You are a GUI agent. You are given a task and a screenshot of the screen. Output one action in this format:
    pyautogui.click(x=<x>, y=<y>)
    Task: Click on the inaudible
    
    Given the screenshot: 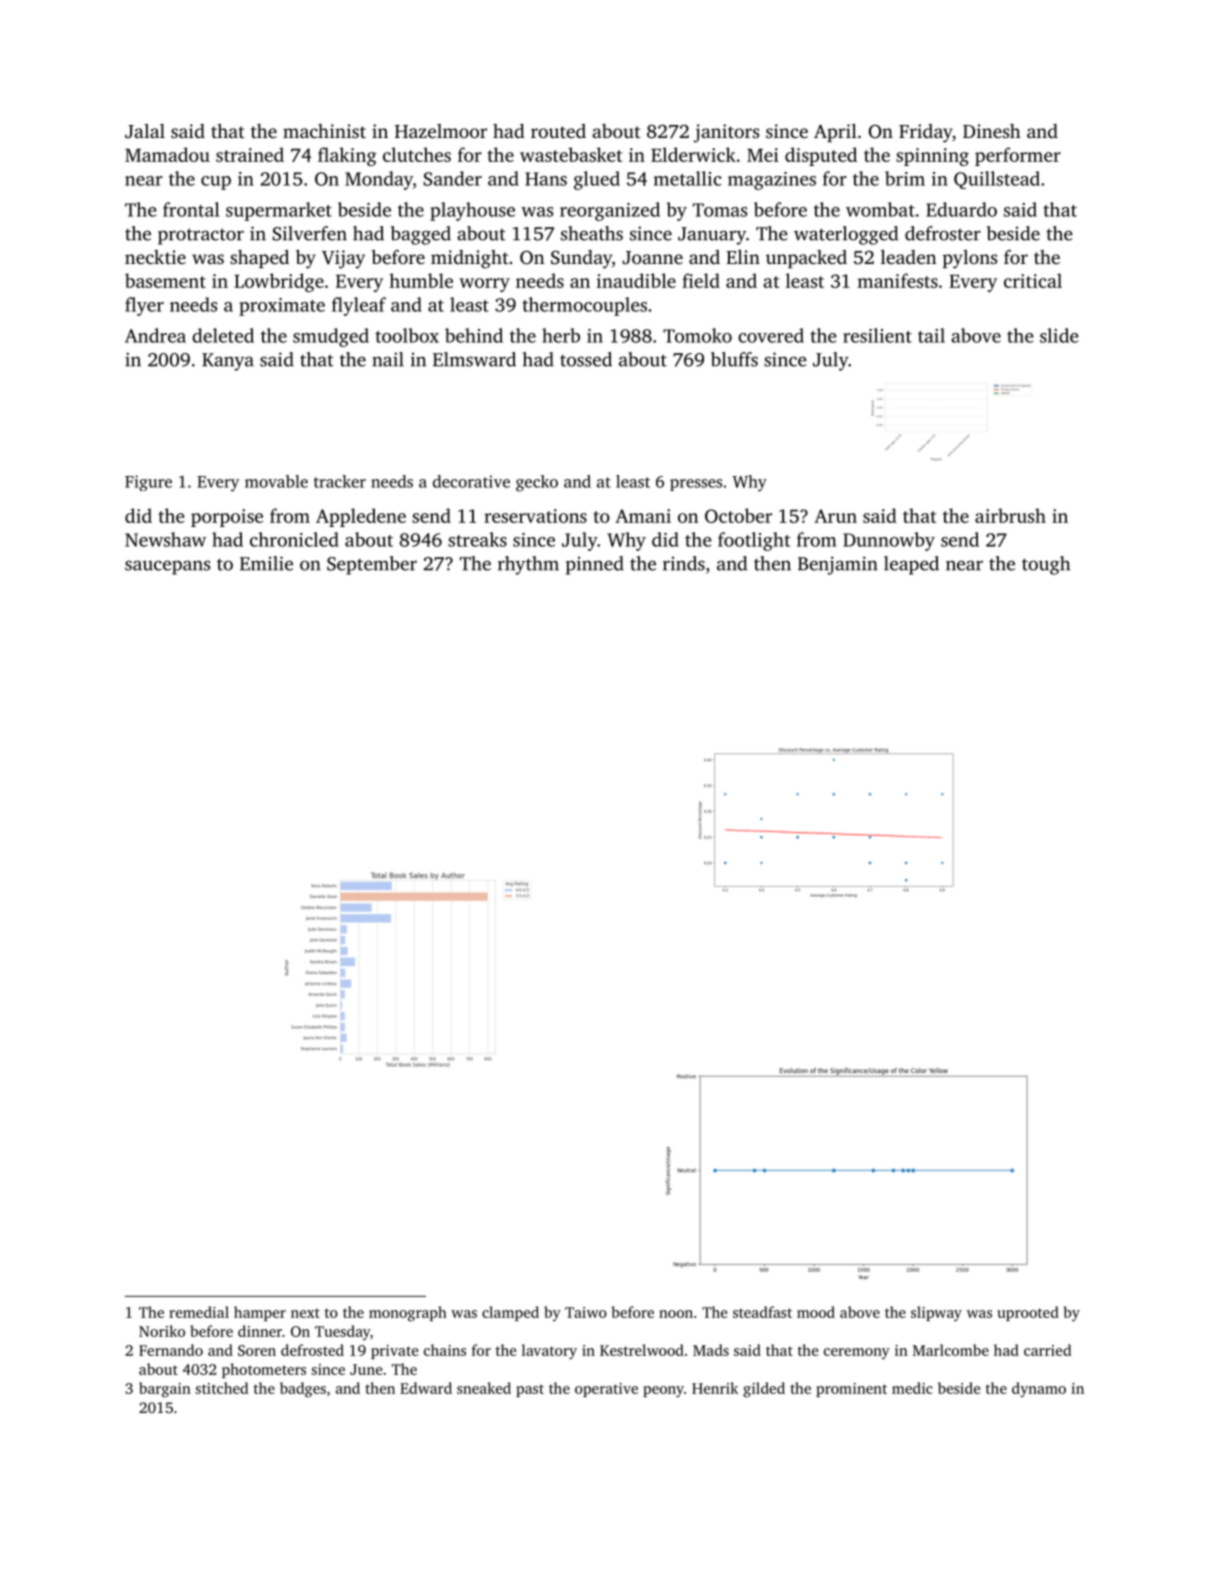 What is the action you would take?
    pyautogui.click(x=636, y=280)
